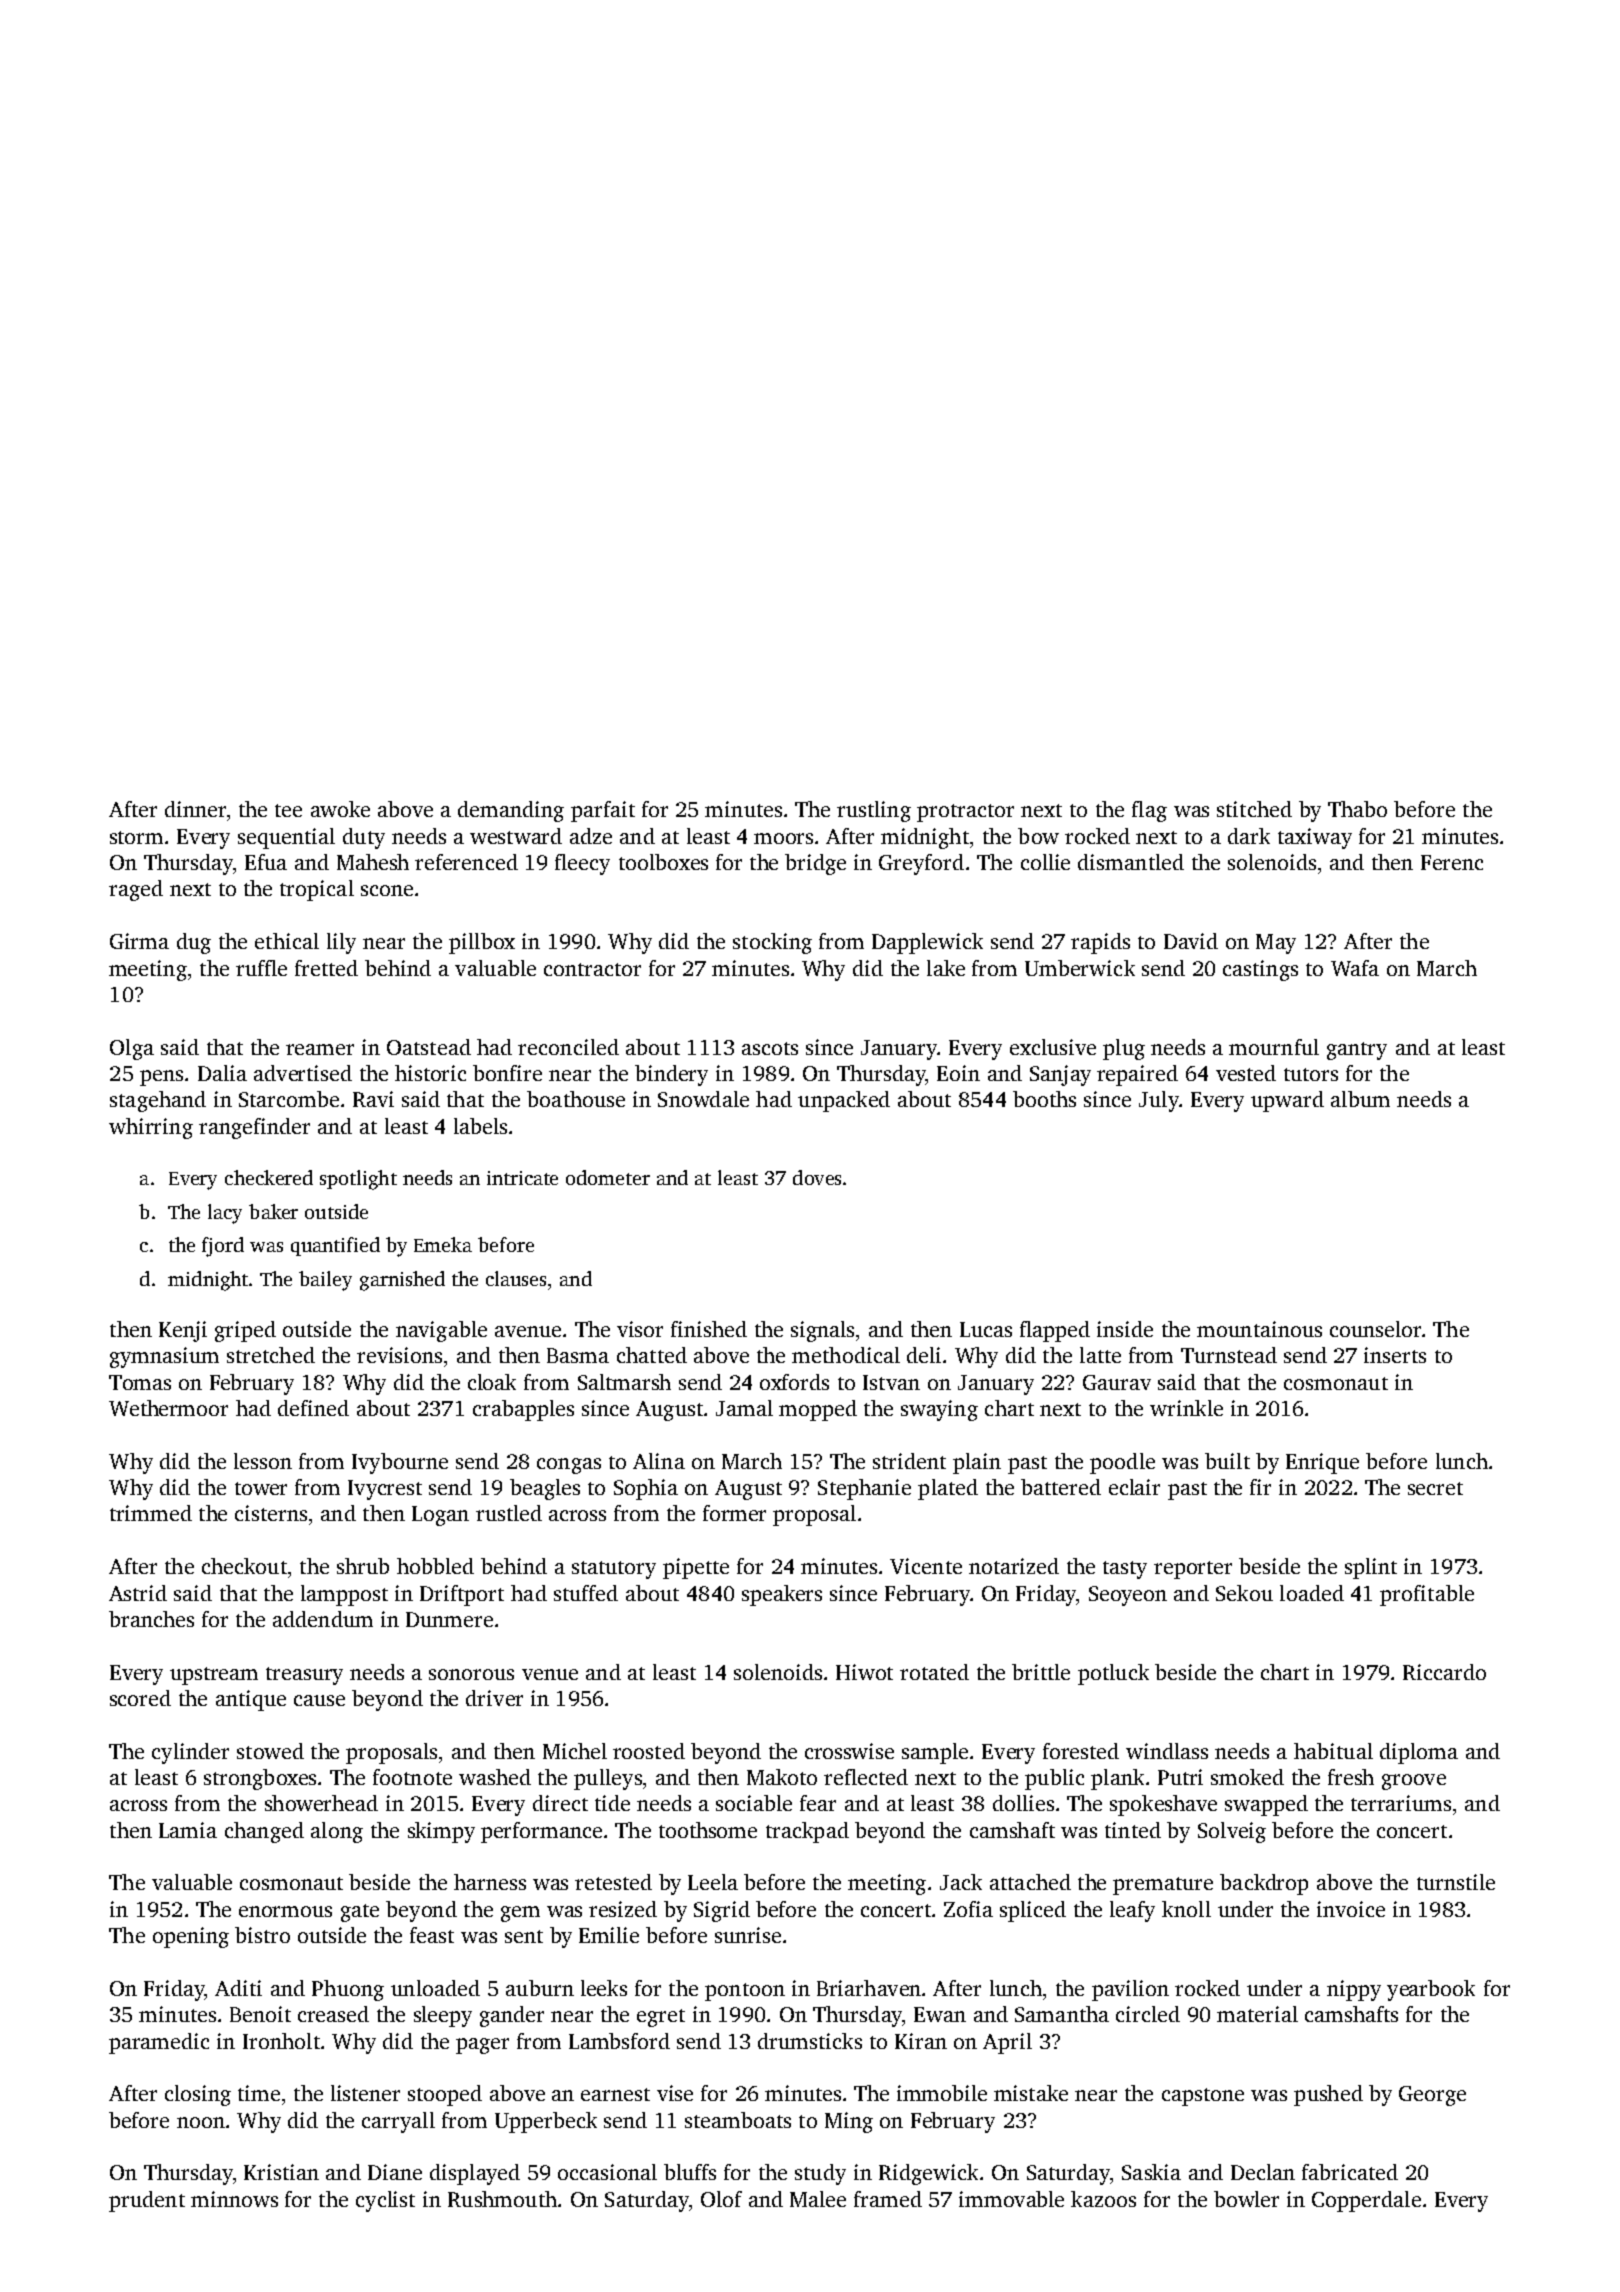 Image resolution: width=1620 pixels, height=2292 pixels. What do you see at coordinates (1227, 1461) in the image?
I see `built` at bounding box center [1227, 1461].
